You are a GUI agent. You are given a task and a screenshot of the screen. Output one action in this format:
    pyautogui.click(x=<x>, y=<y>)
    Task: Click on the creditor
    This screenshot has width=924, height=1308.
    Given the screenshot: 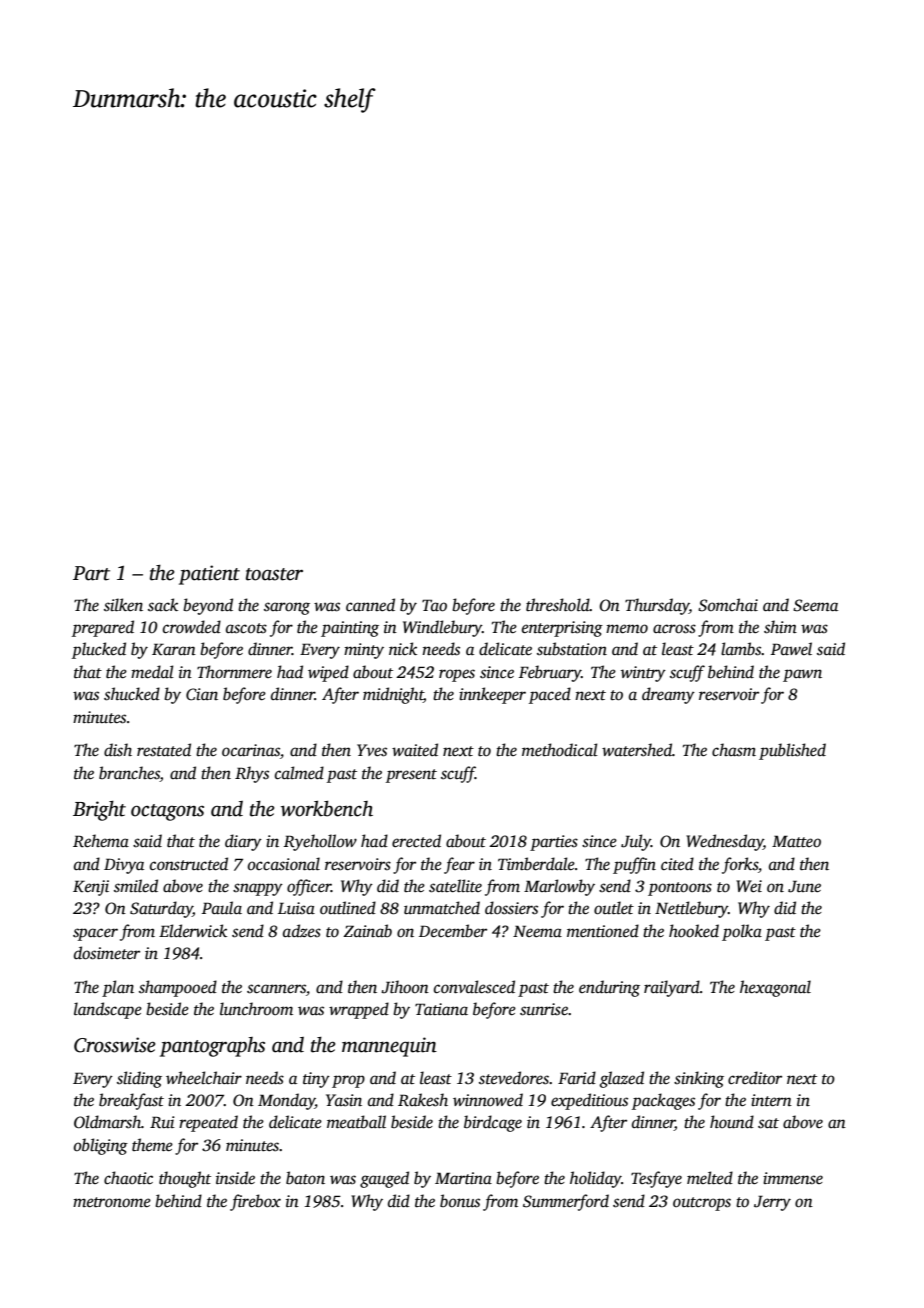 What is the action you would take?
    pyautogui.click(x=755, y=1078)
